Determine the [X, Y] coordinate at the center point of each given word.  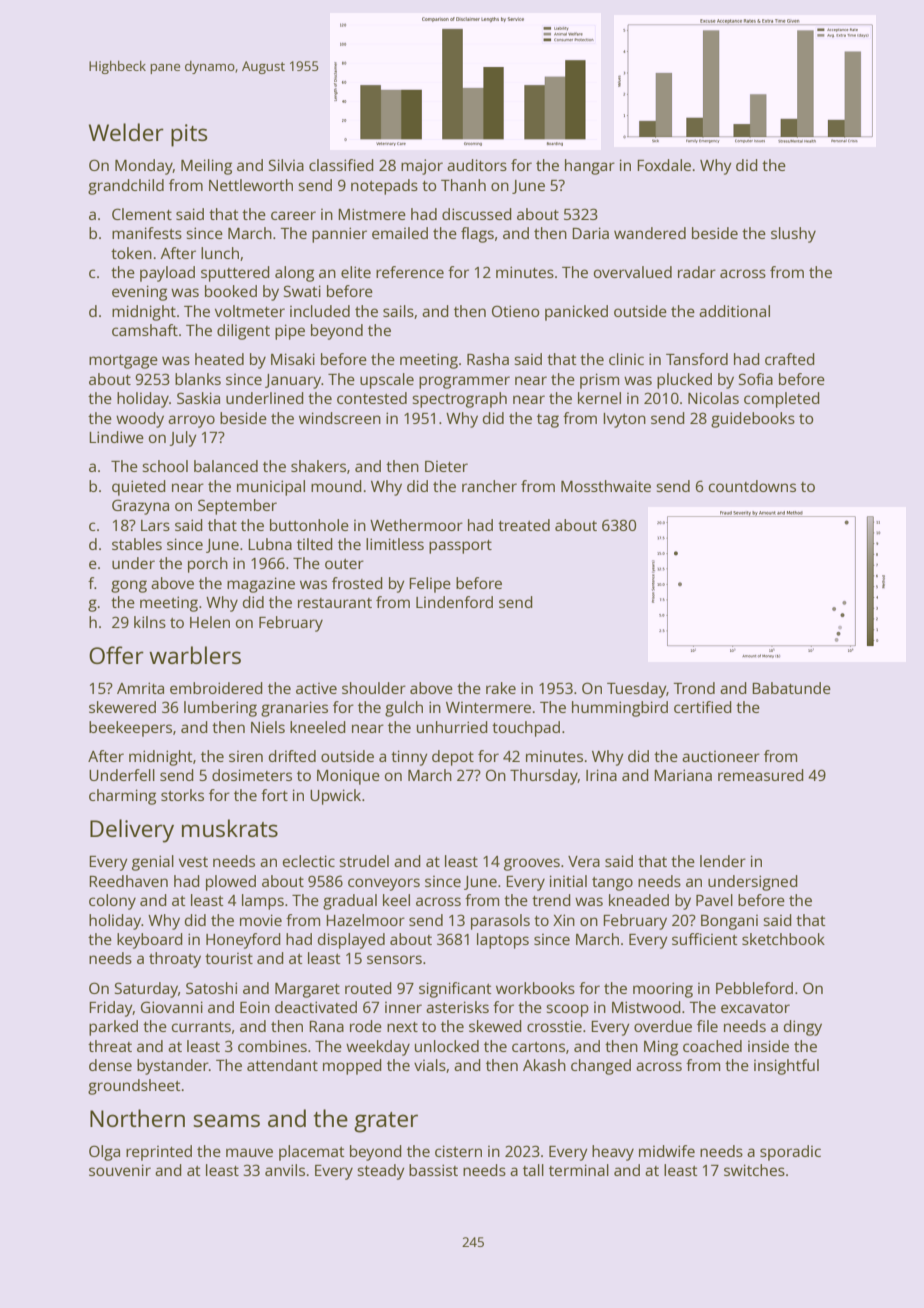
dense [110, 1065]
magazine [261, 585]
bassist [433, 1170]
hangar [590, 167]
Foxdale [664, 165]
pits [189, 135]
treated [524, 525]
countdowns [752, 486]
